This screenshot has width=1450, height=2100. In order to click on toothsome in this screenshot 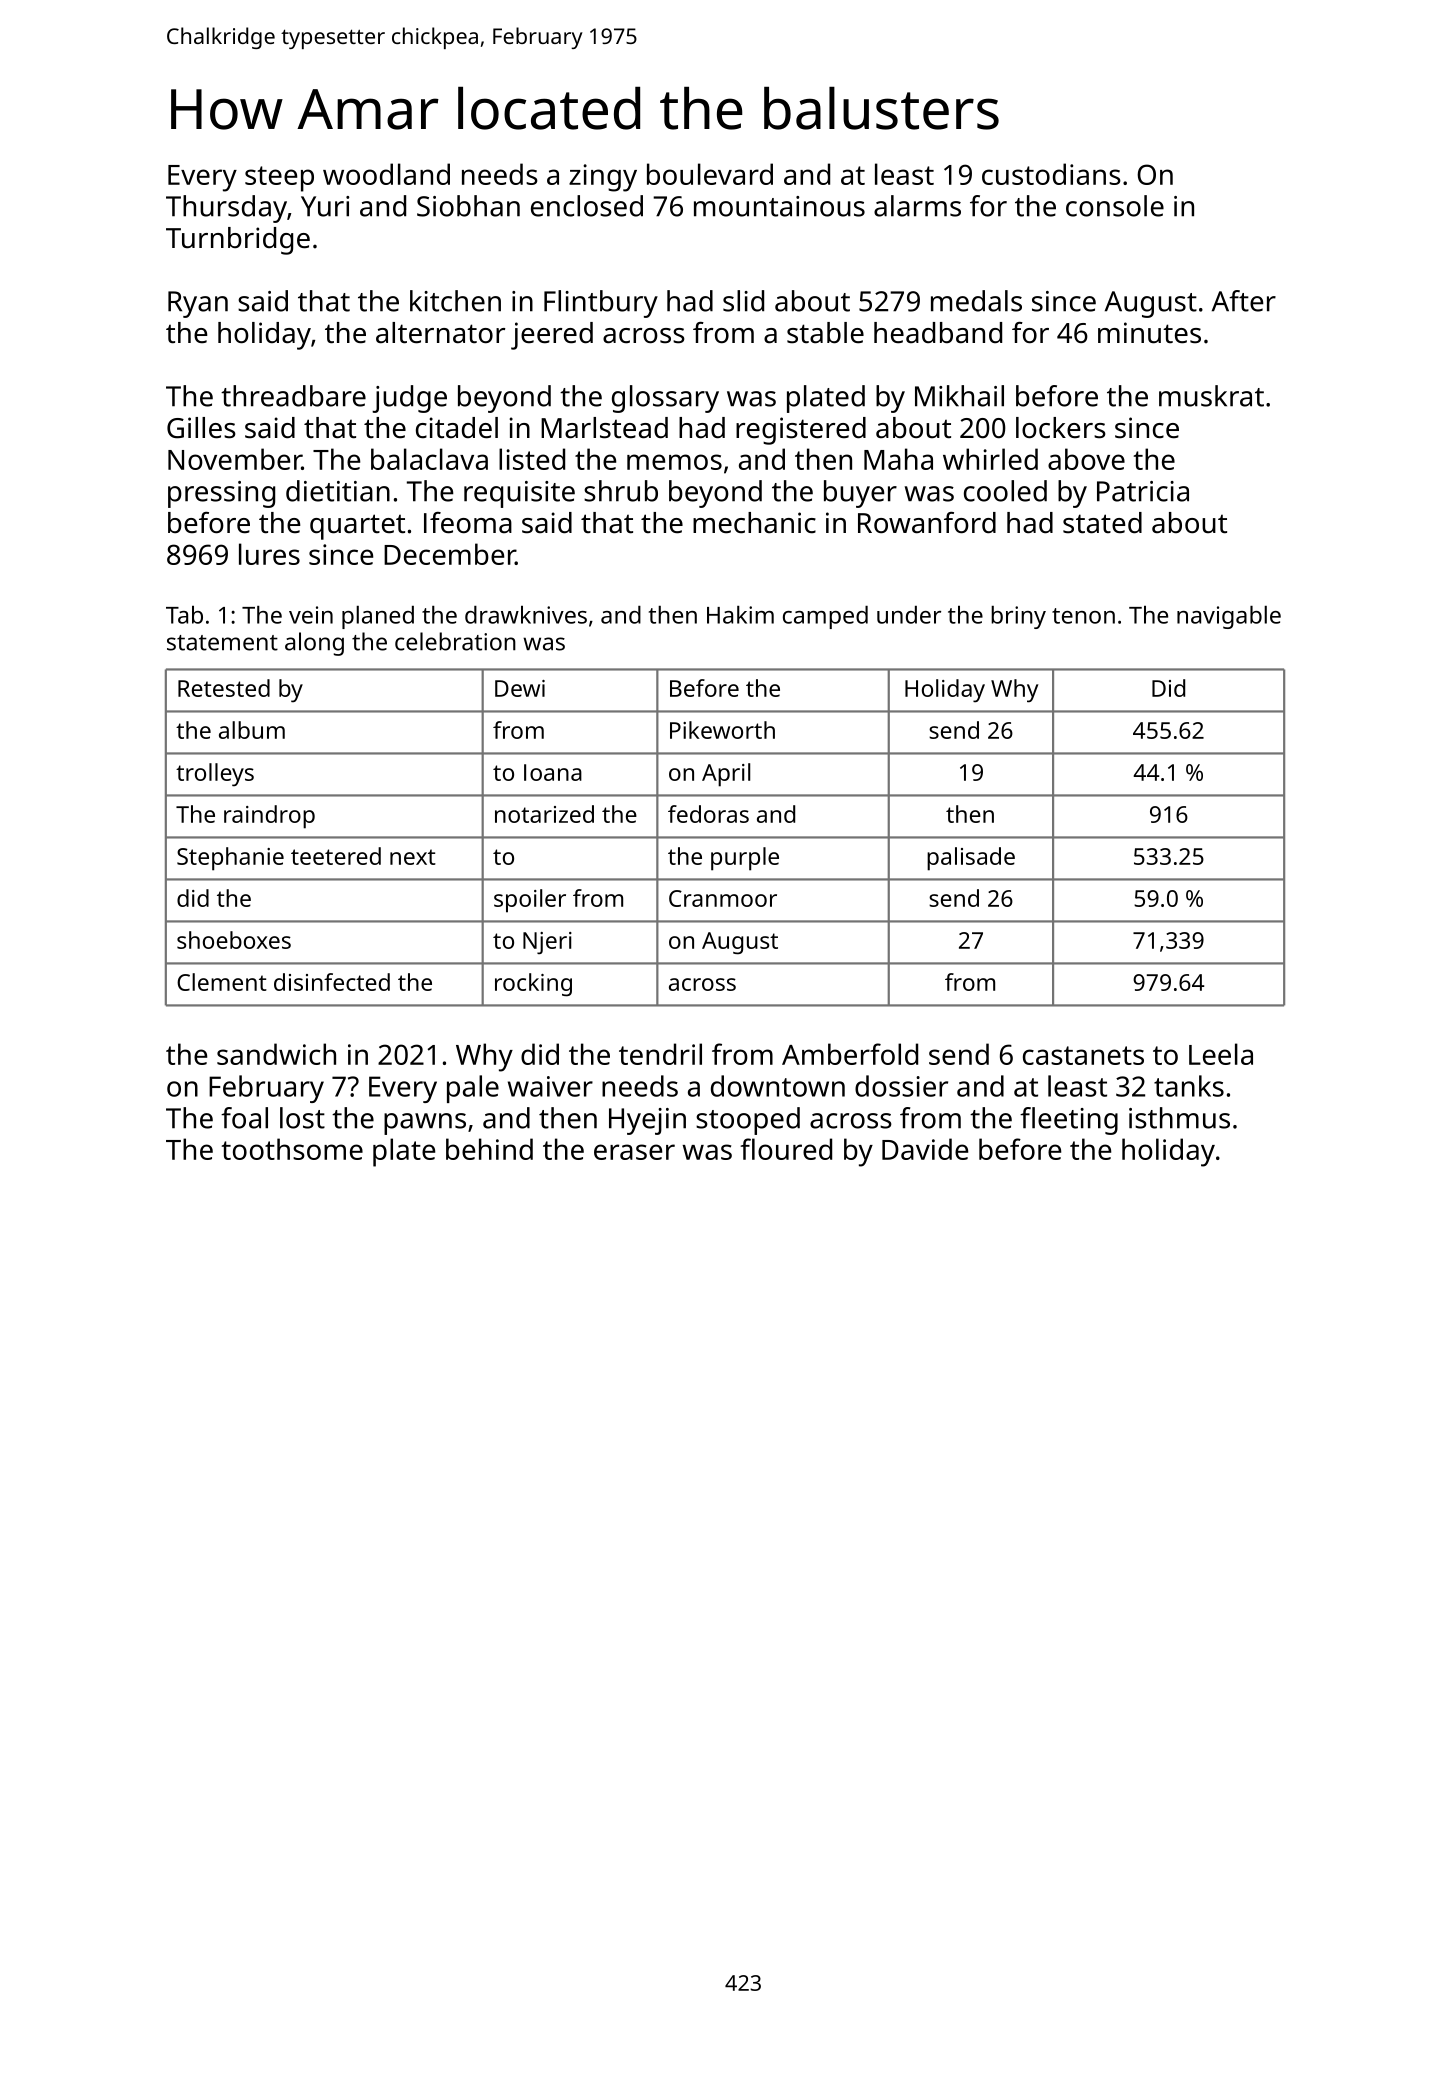, I will do `click(292, 1149)`.
